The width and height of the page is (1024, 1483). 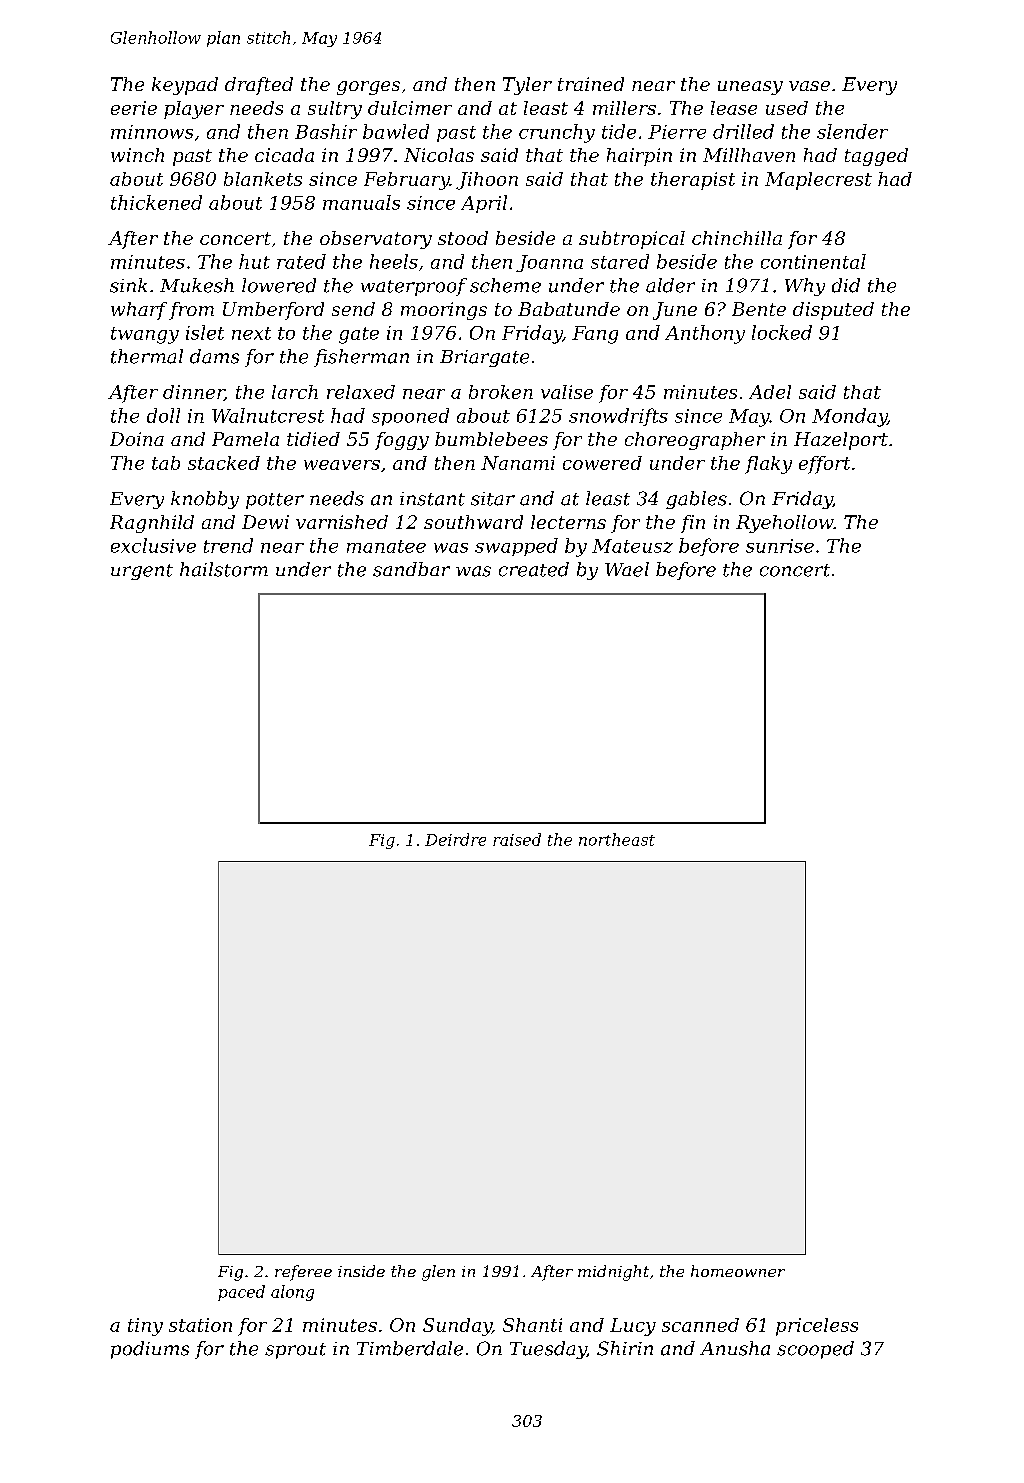 What do you see at coordinates (846, 285) in the page?
I see `did` at bounding box center [846, 285].
